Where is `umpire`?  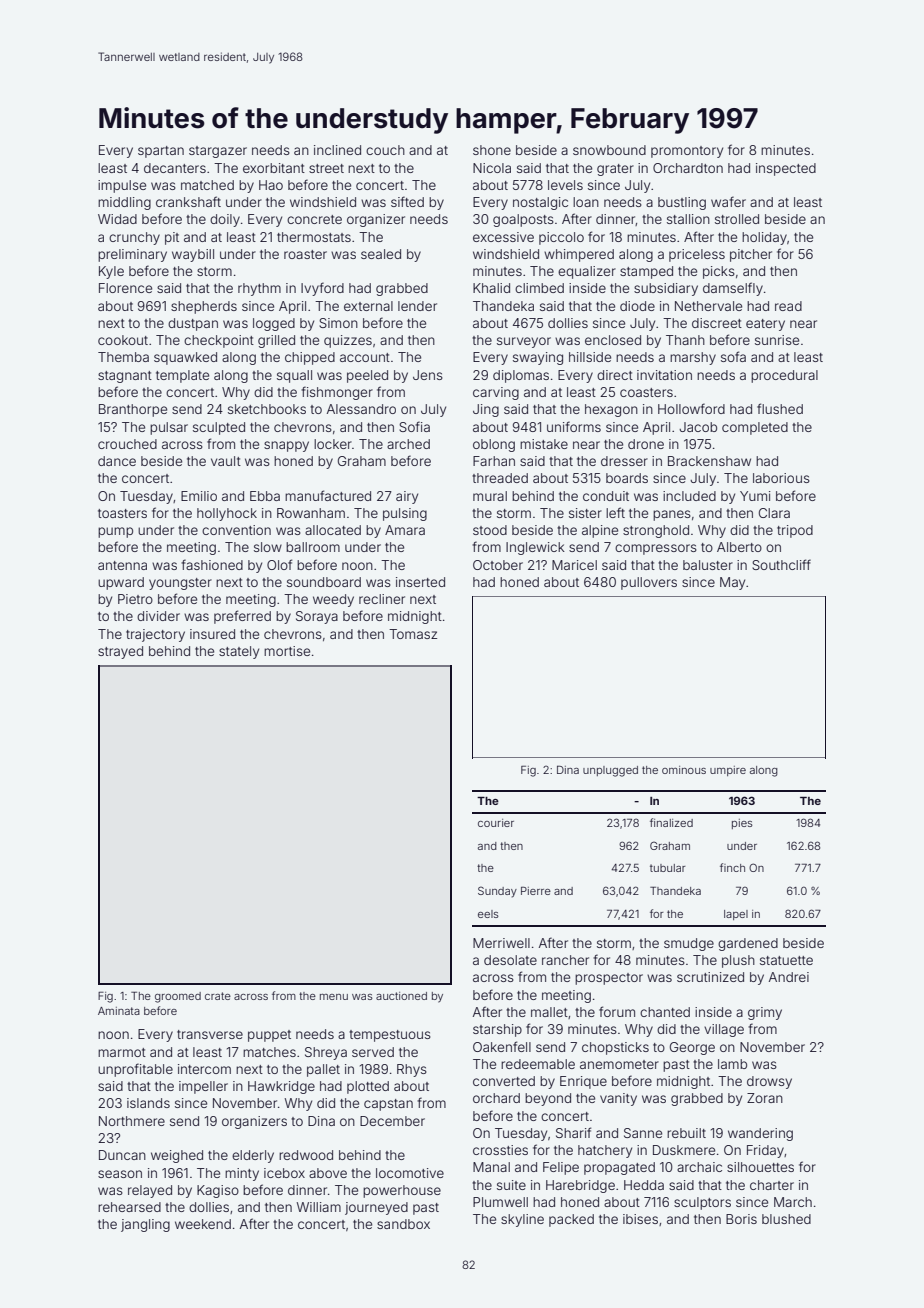 umpire is located at coordinates (728, 771).
